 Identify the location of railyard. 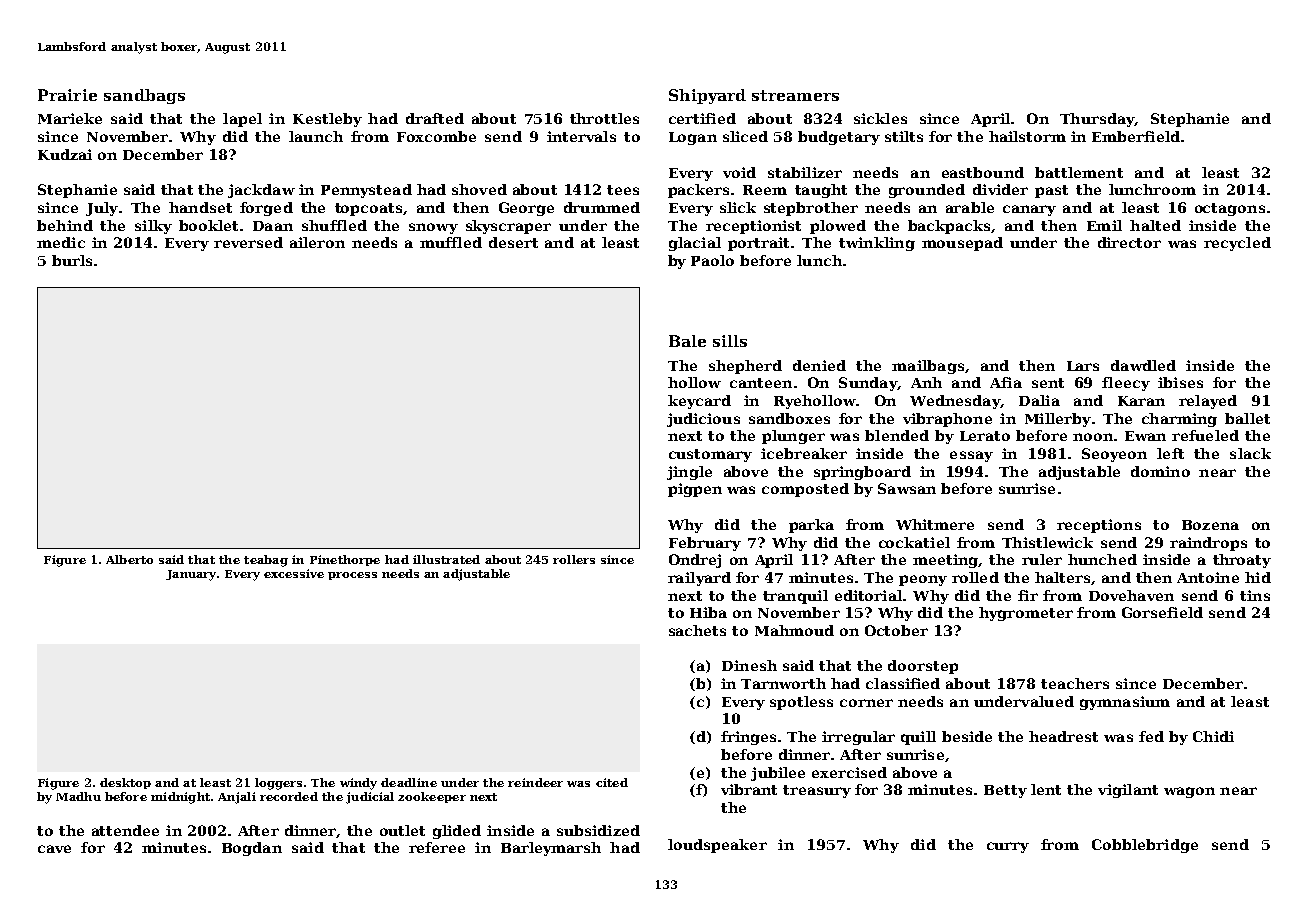
(699, 579).
